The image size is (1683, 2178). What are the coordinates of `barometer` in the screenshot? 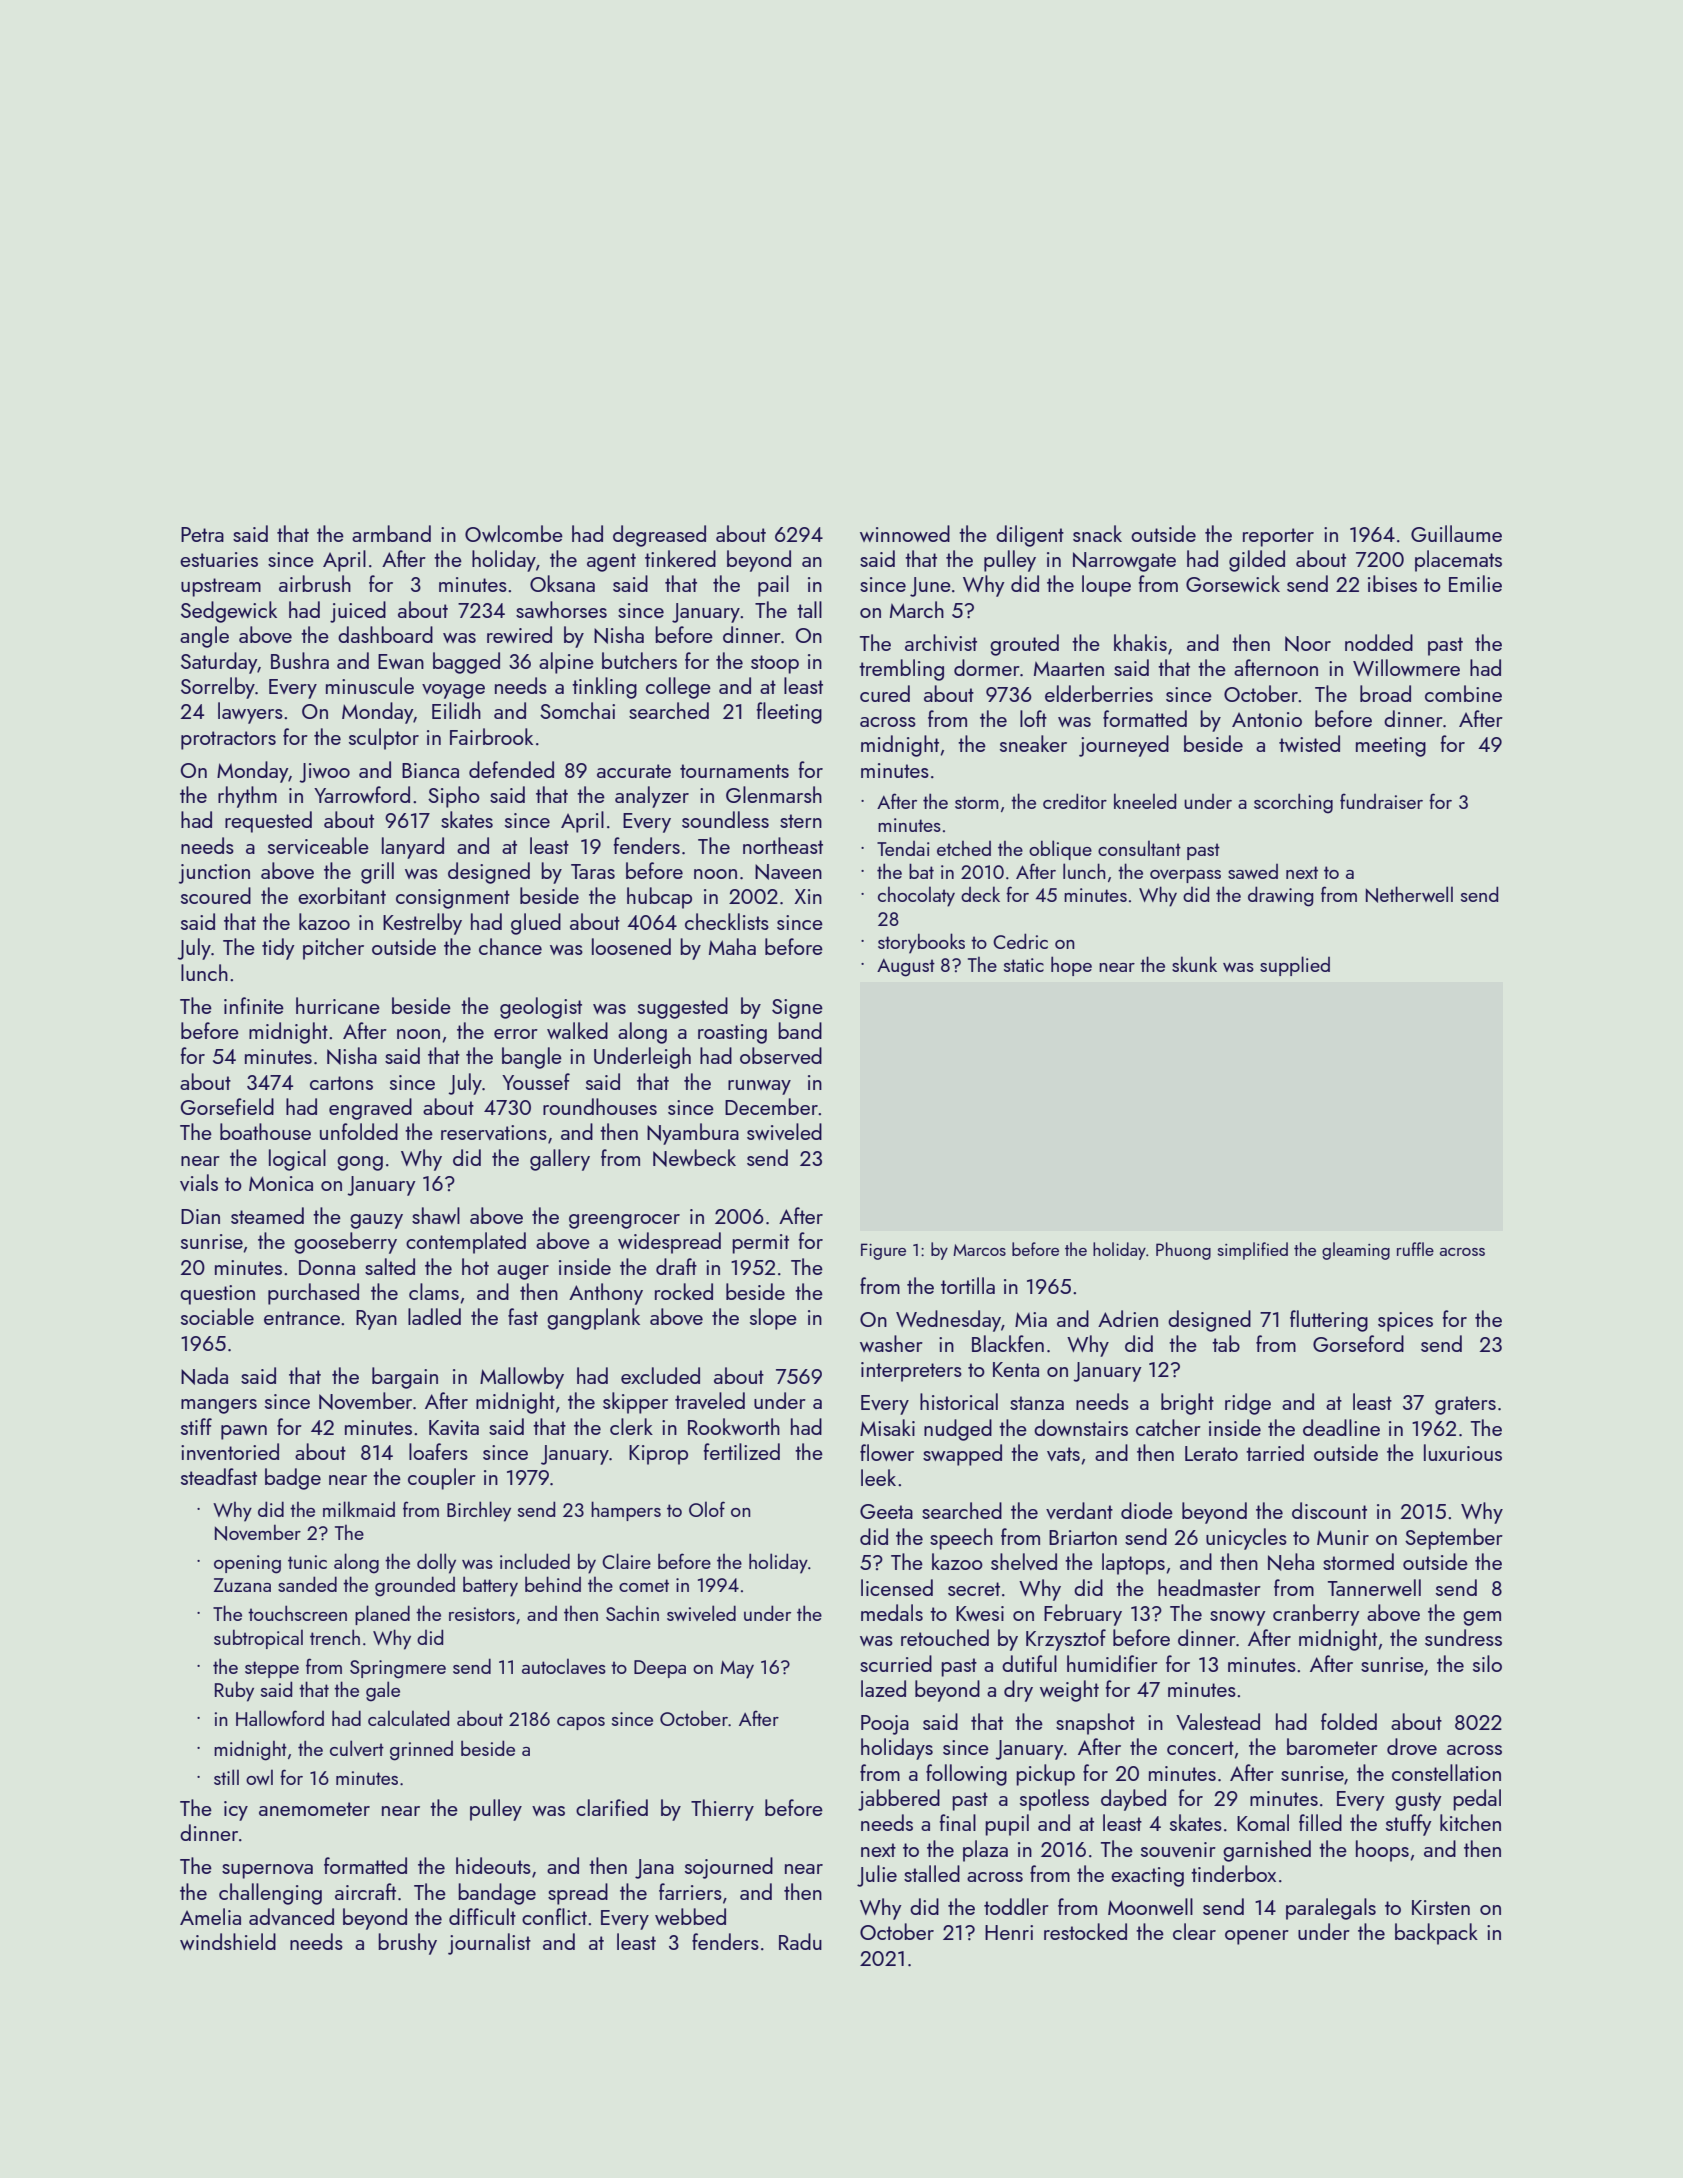 It's located at (1332, 1746).
